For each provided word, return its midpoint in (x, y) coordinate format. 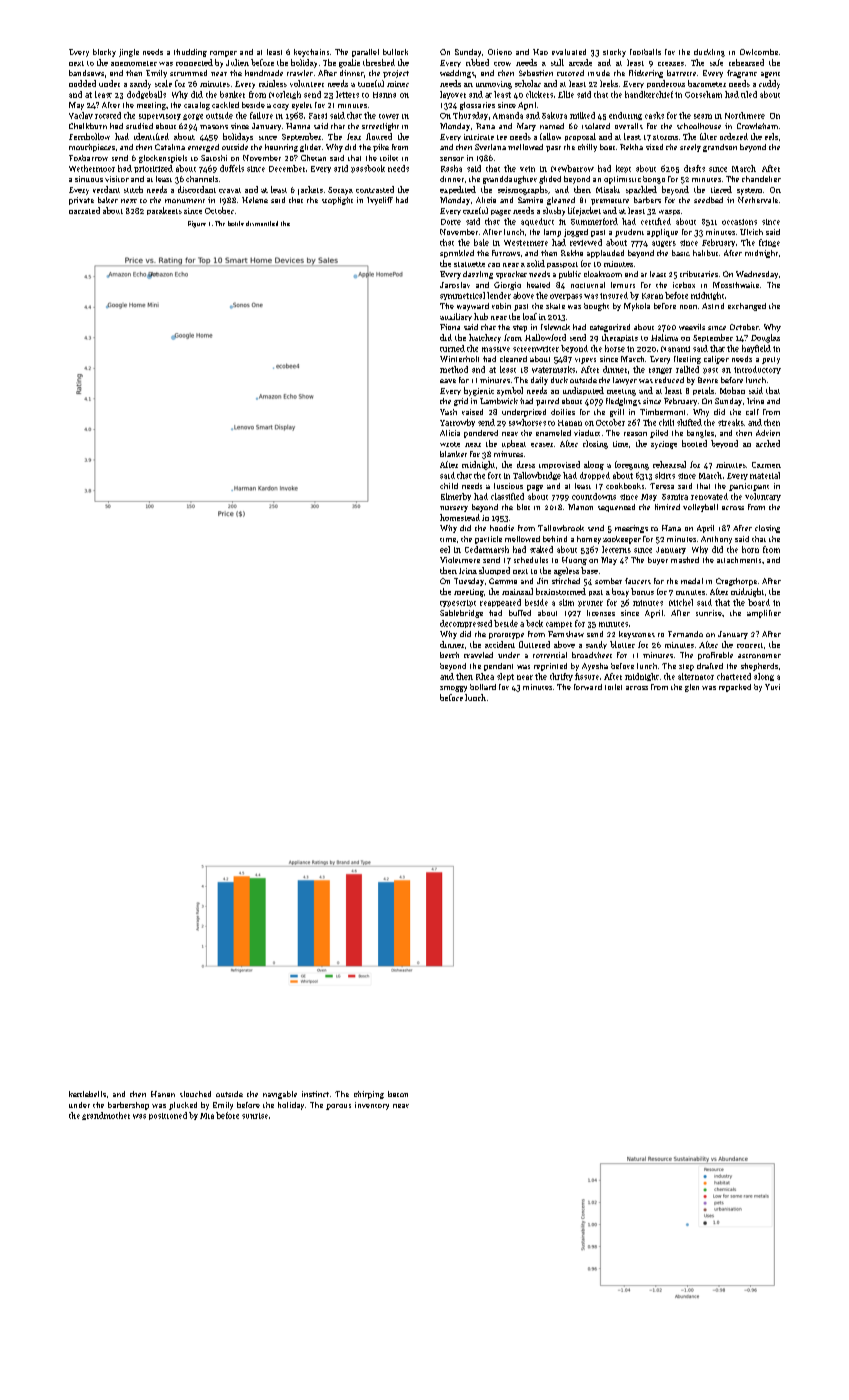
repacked (735, 688)
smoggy (453, 689)
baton (398, 1094)
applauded (605, 254)
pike (381, 148)
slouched (195, 1094)
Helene (255, 200)
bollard (483, 687)
